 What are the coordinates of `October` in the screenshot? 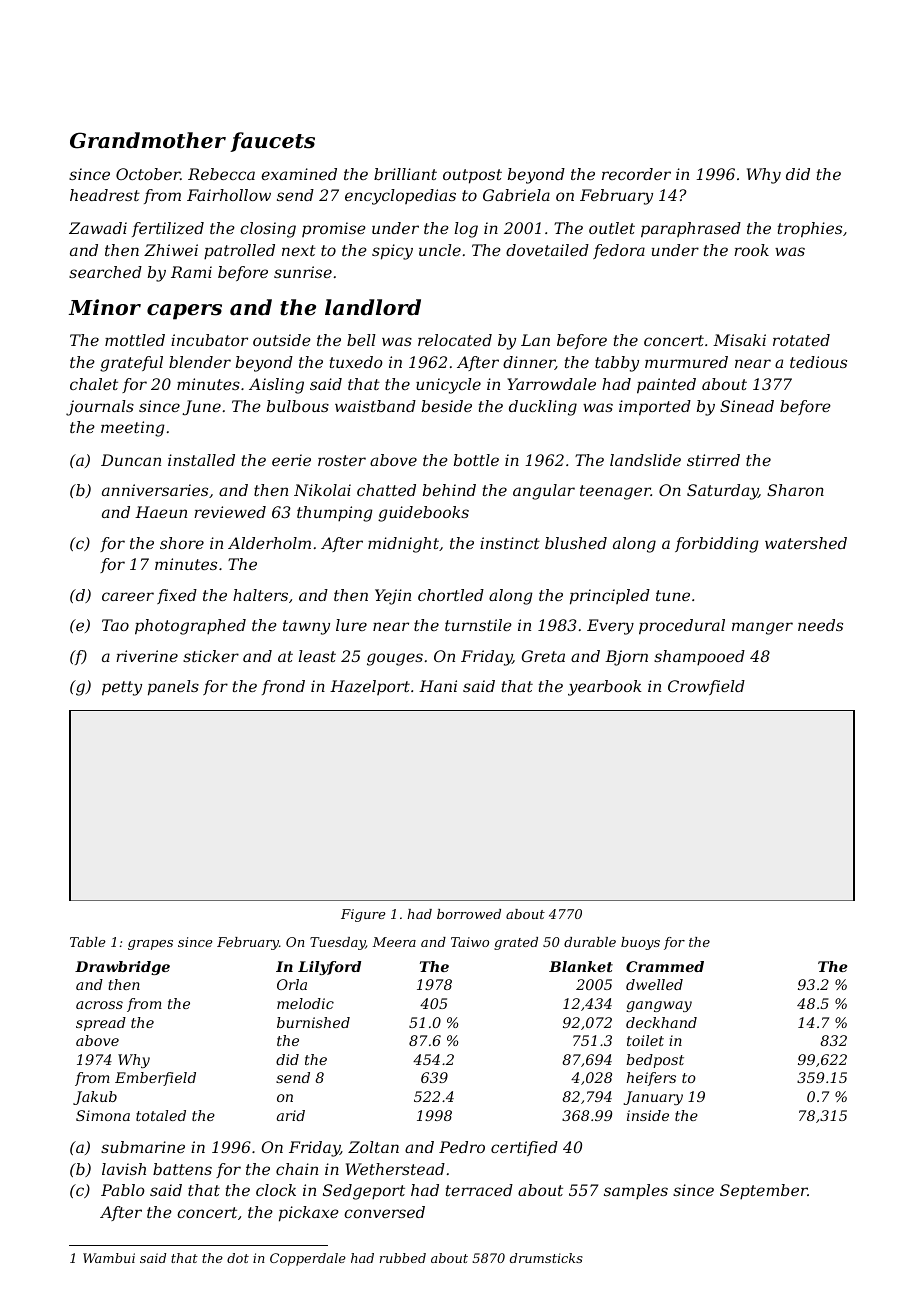 It's located at (148, 174).
